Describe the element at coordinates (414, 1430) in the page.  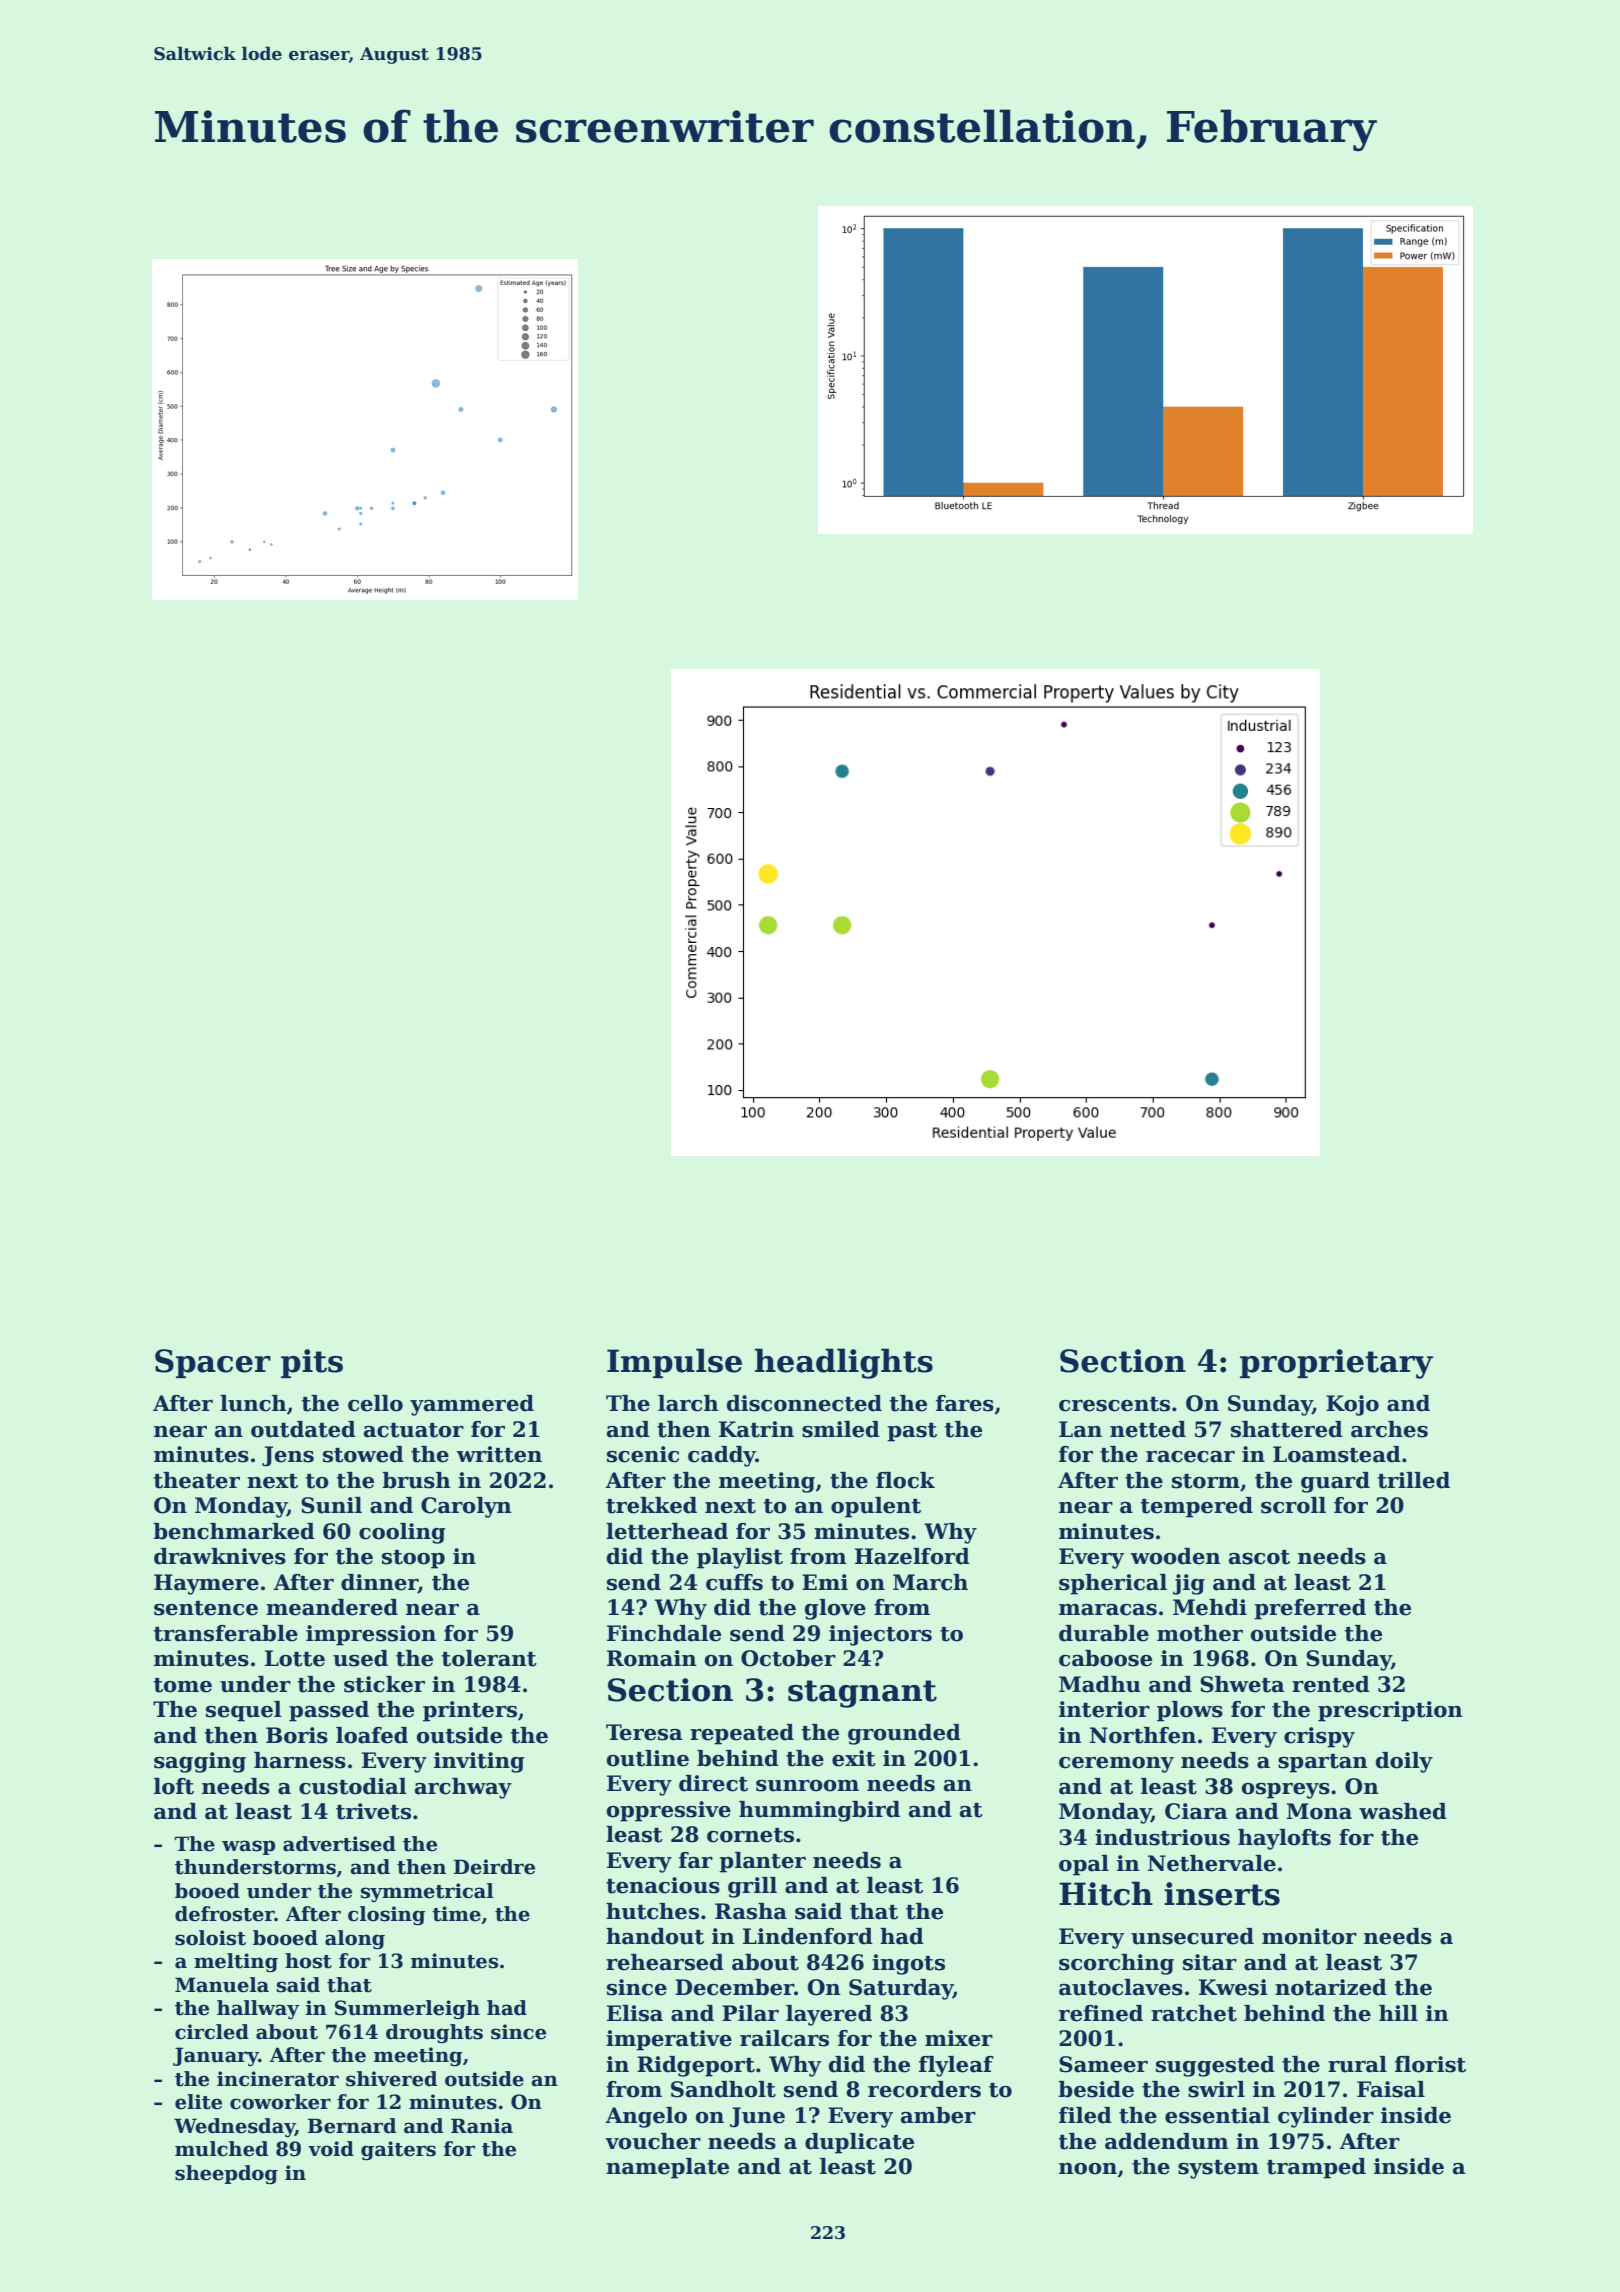
I see `actuator` at that location.
